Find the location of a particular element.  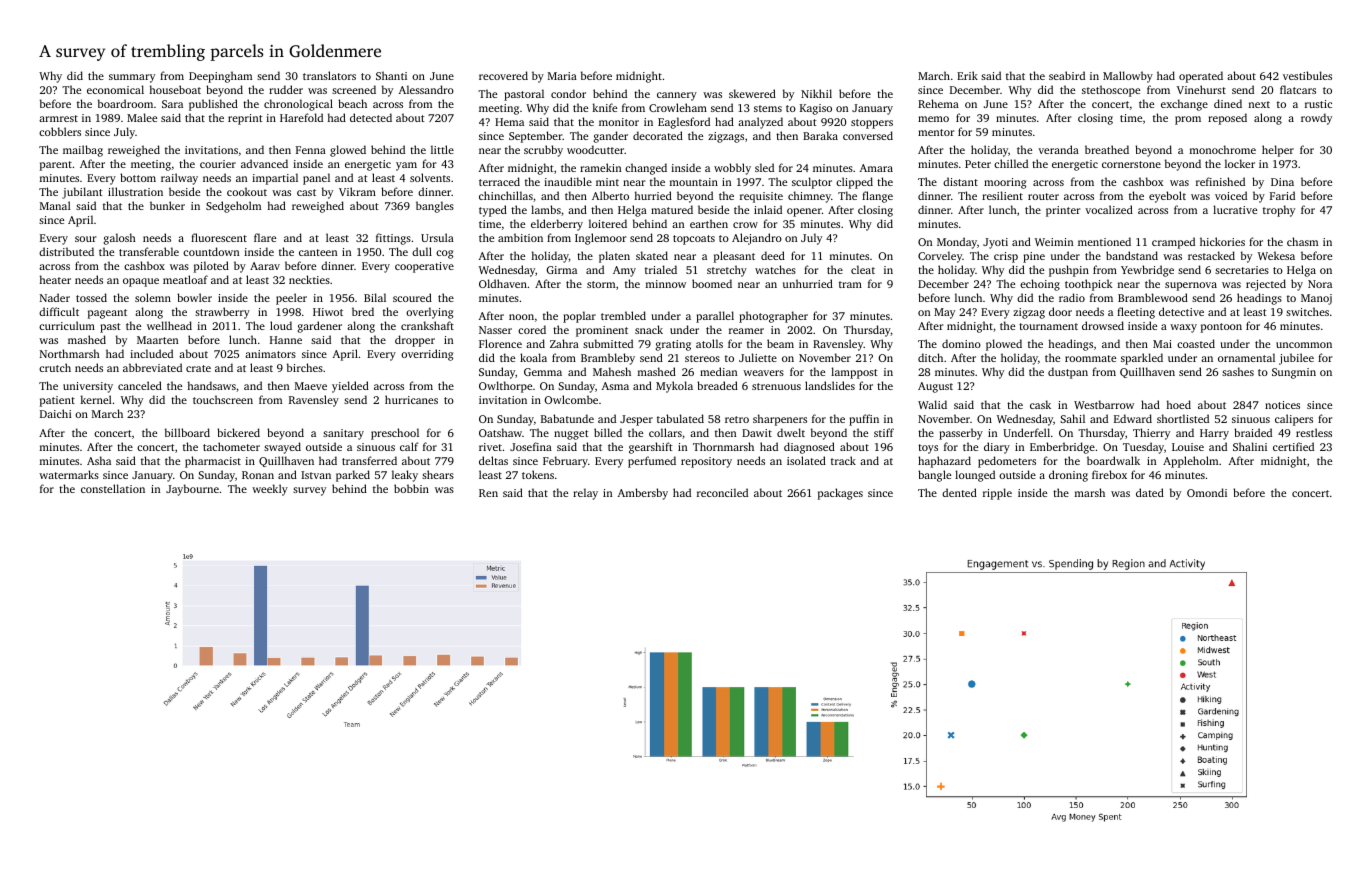

overriding is located at coordinates (427, 355).
